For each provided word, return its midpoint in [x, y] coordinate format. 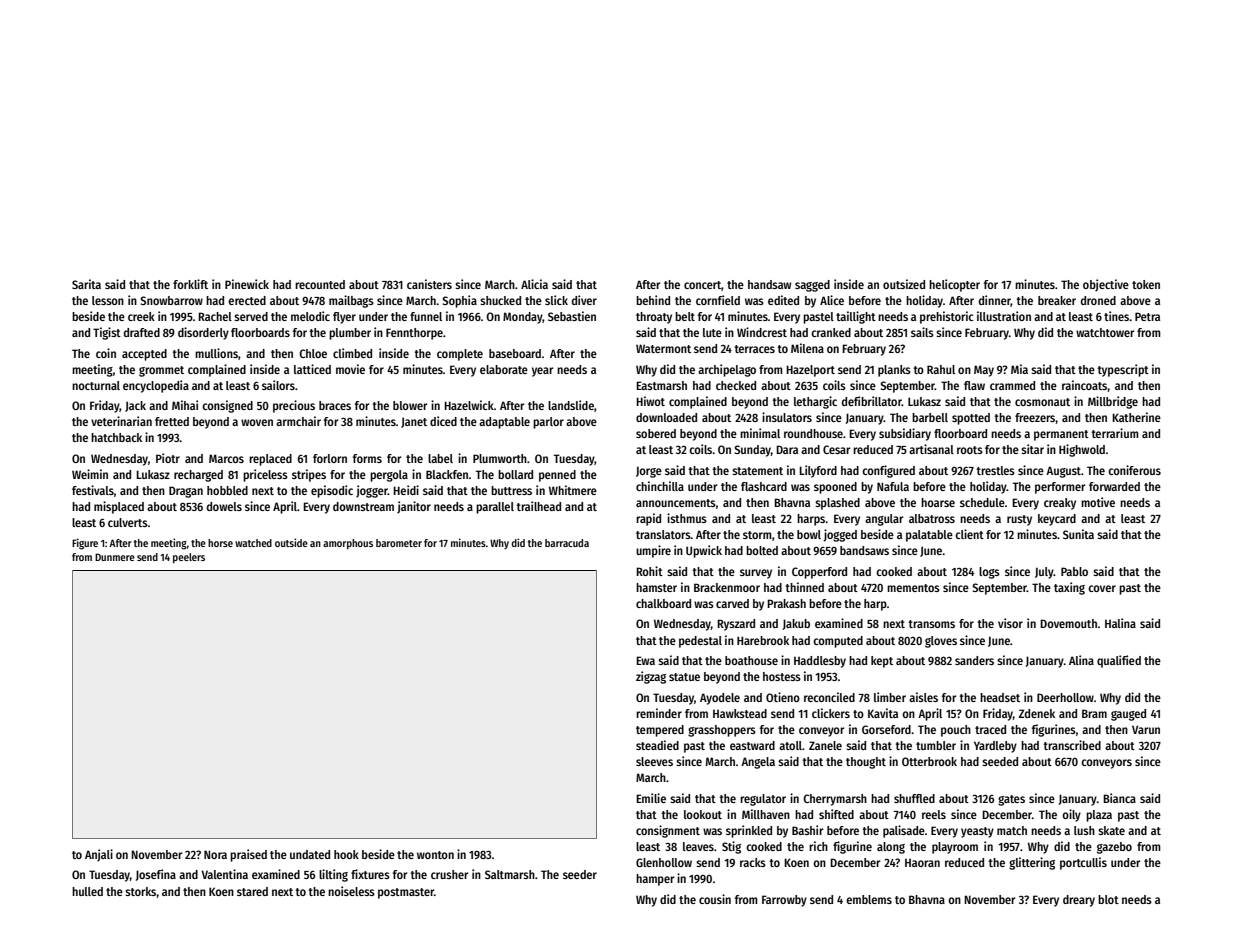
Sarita [86, 284]
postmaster [406, 893]
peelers [189, 558]
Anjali [99, 855]
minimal [760, 433]
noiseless [351, 891]
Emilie [651, 798]
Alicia [534, 284]
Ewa [645, 660]
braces [335, 405]
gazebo [1114, 848]
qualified [1119, 661]
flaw [974, 385]
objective [1106, 285]
